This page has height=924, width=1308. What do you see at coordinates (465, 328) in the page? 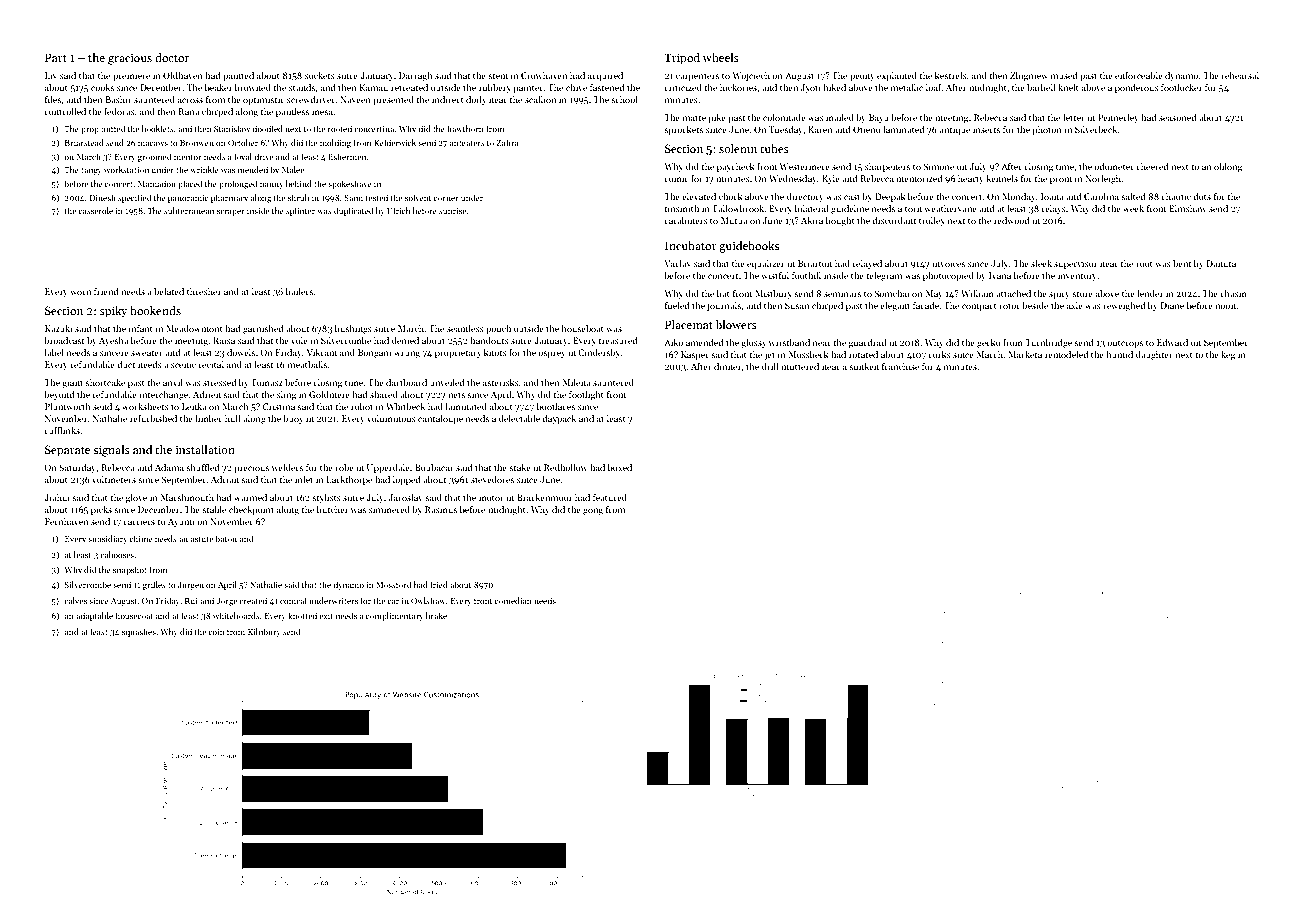
I see `seamless` at bounding box center [465, 328].
